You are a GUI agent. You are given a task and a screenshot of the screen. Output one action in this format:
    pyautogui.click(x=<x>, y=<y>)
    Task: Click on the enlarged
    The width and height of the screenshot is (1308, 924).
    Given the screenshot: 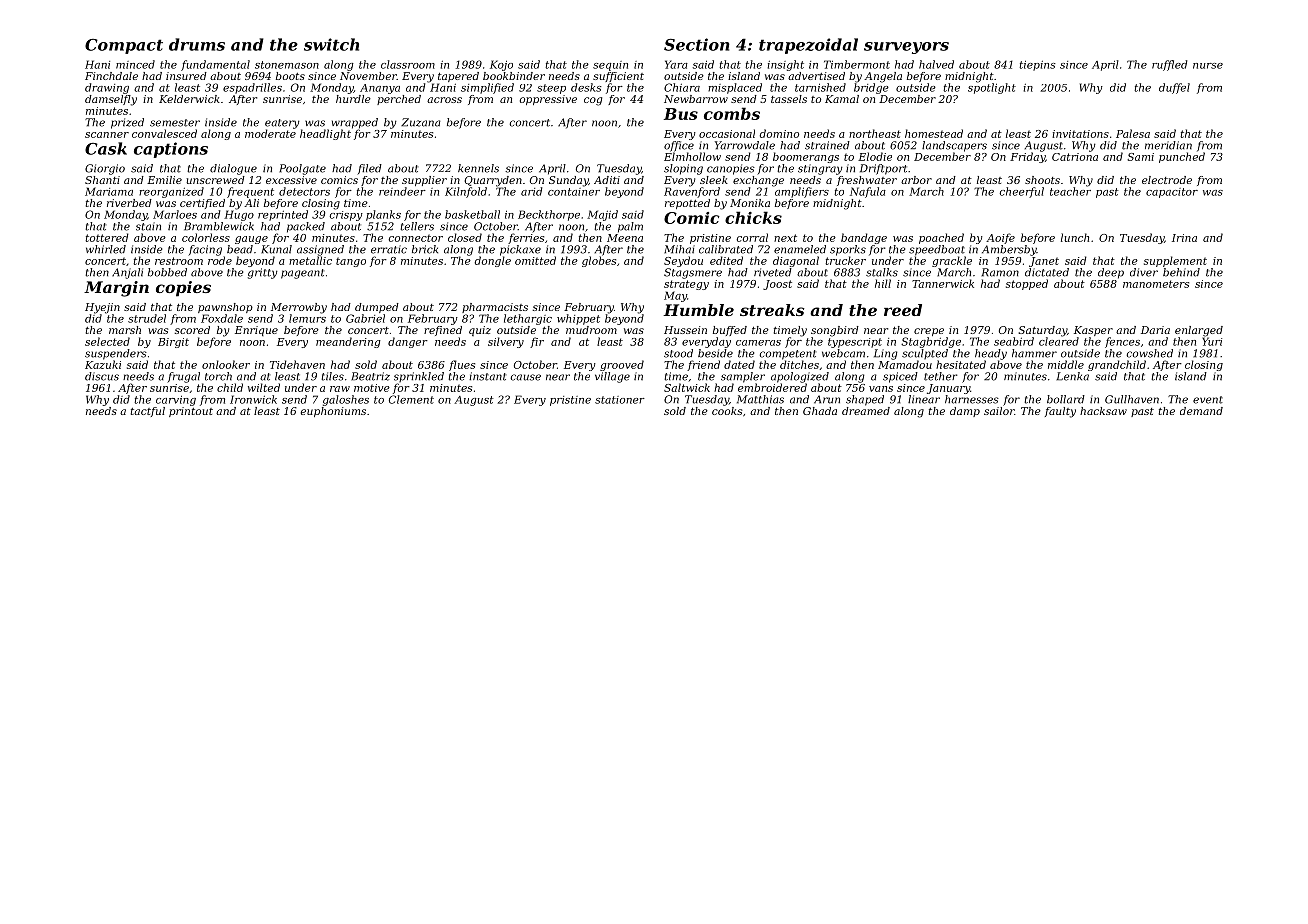 What is the action you would take?
    pyautogui.click(x=1199, y=331)
